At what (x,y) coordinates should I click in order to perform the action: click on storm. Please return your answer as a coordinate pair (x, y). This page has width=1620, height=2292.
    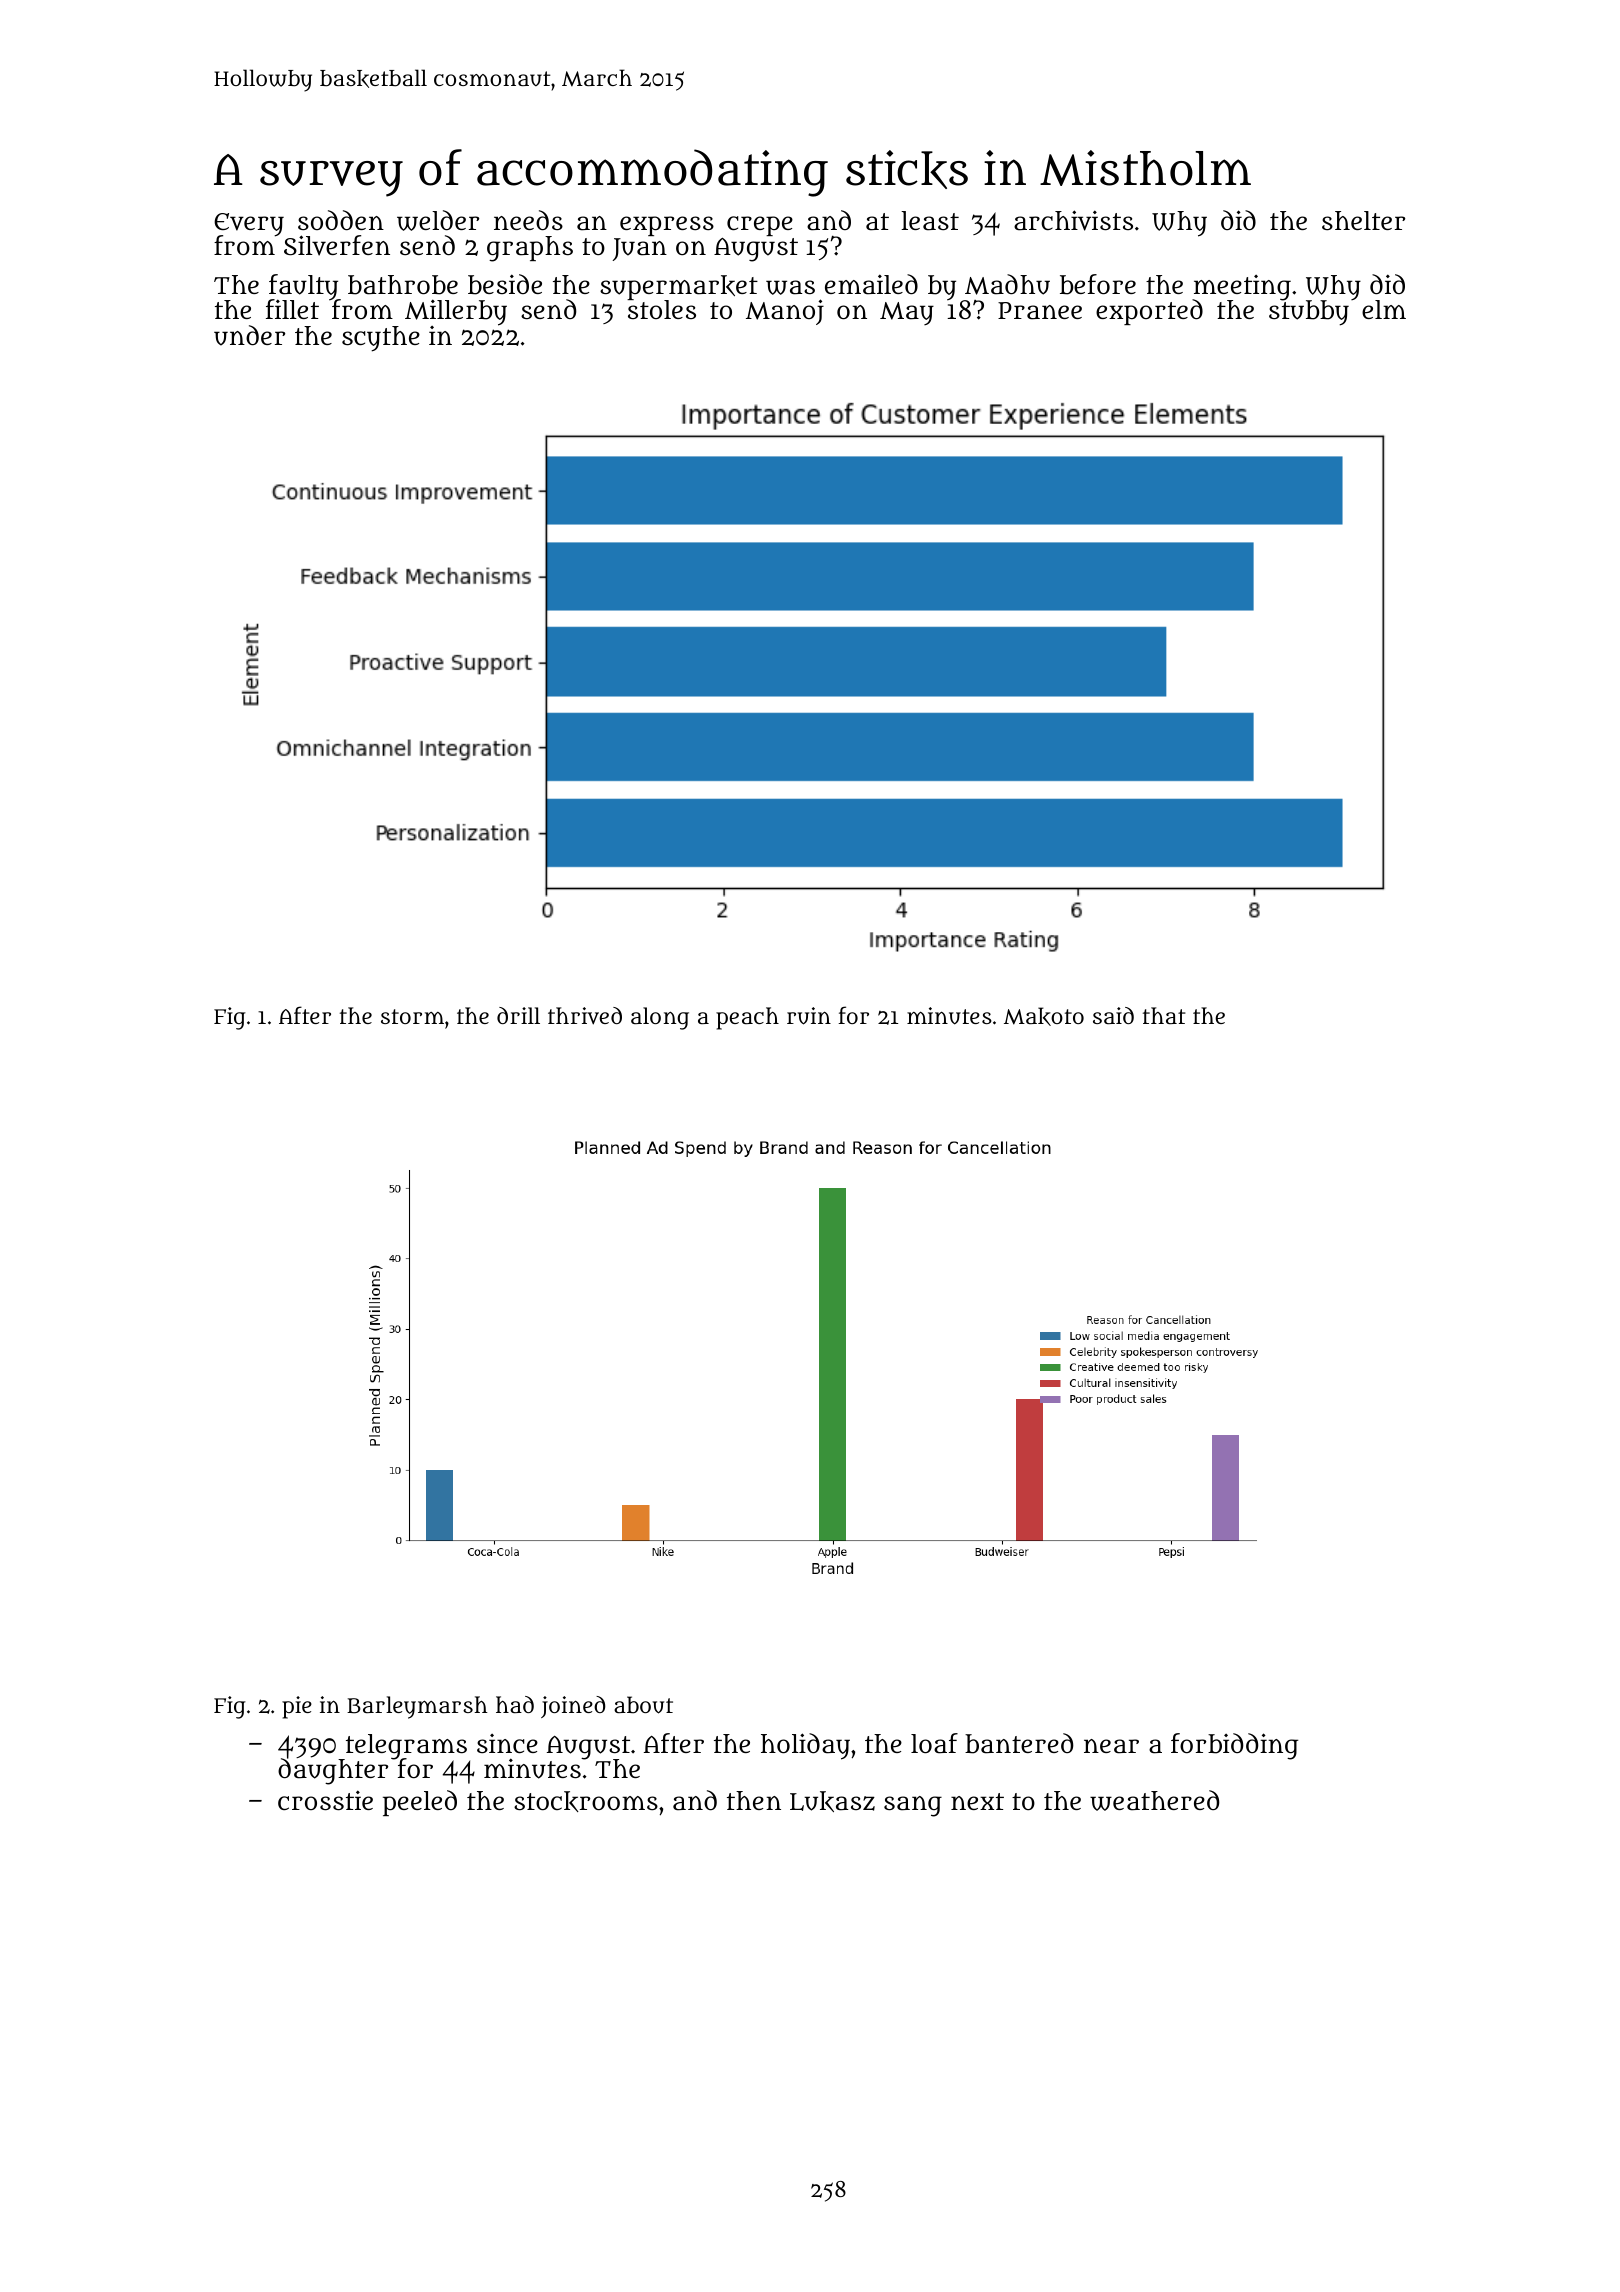
    Looking at the image, I should click on (412, 1016).
